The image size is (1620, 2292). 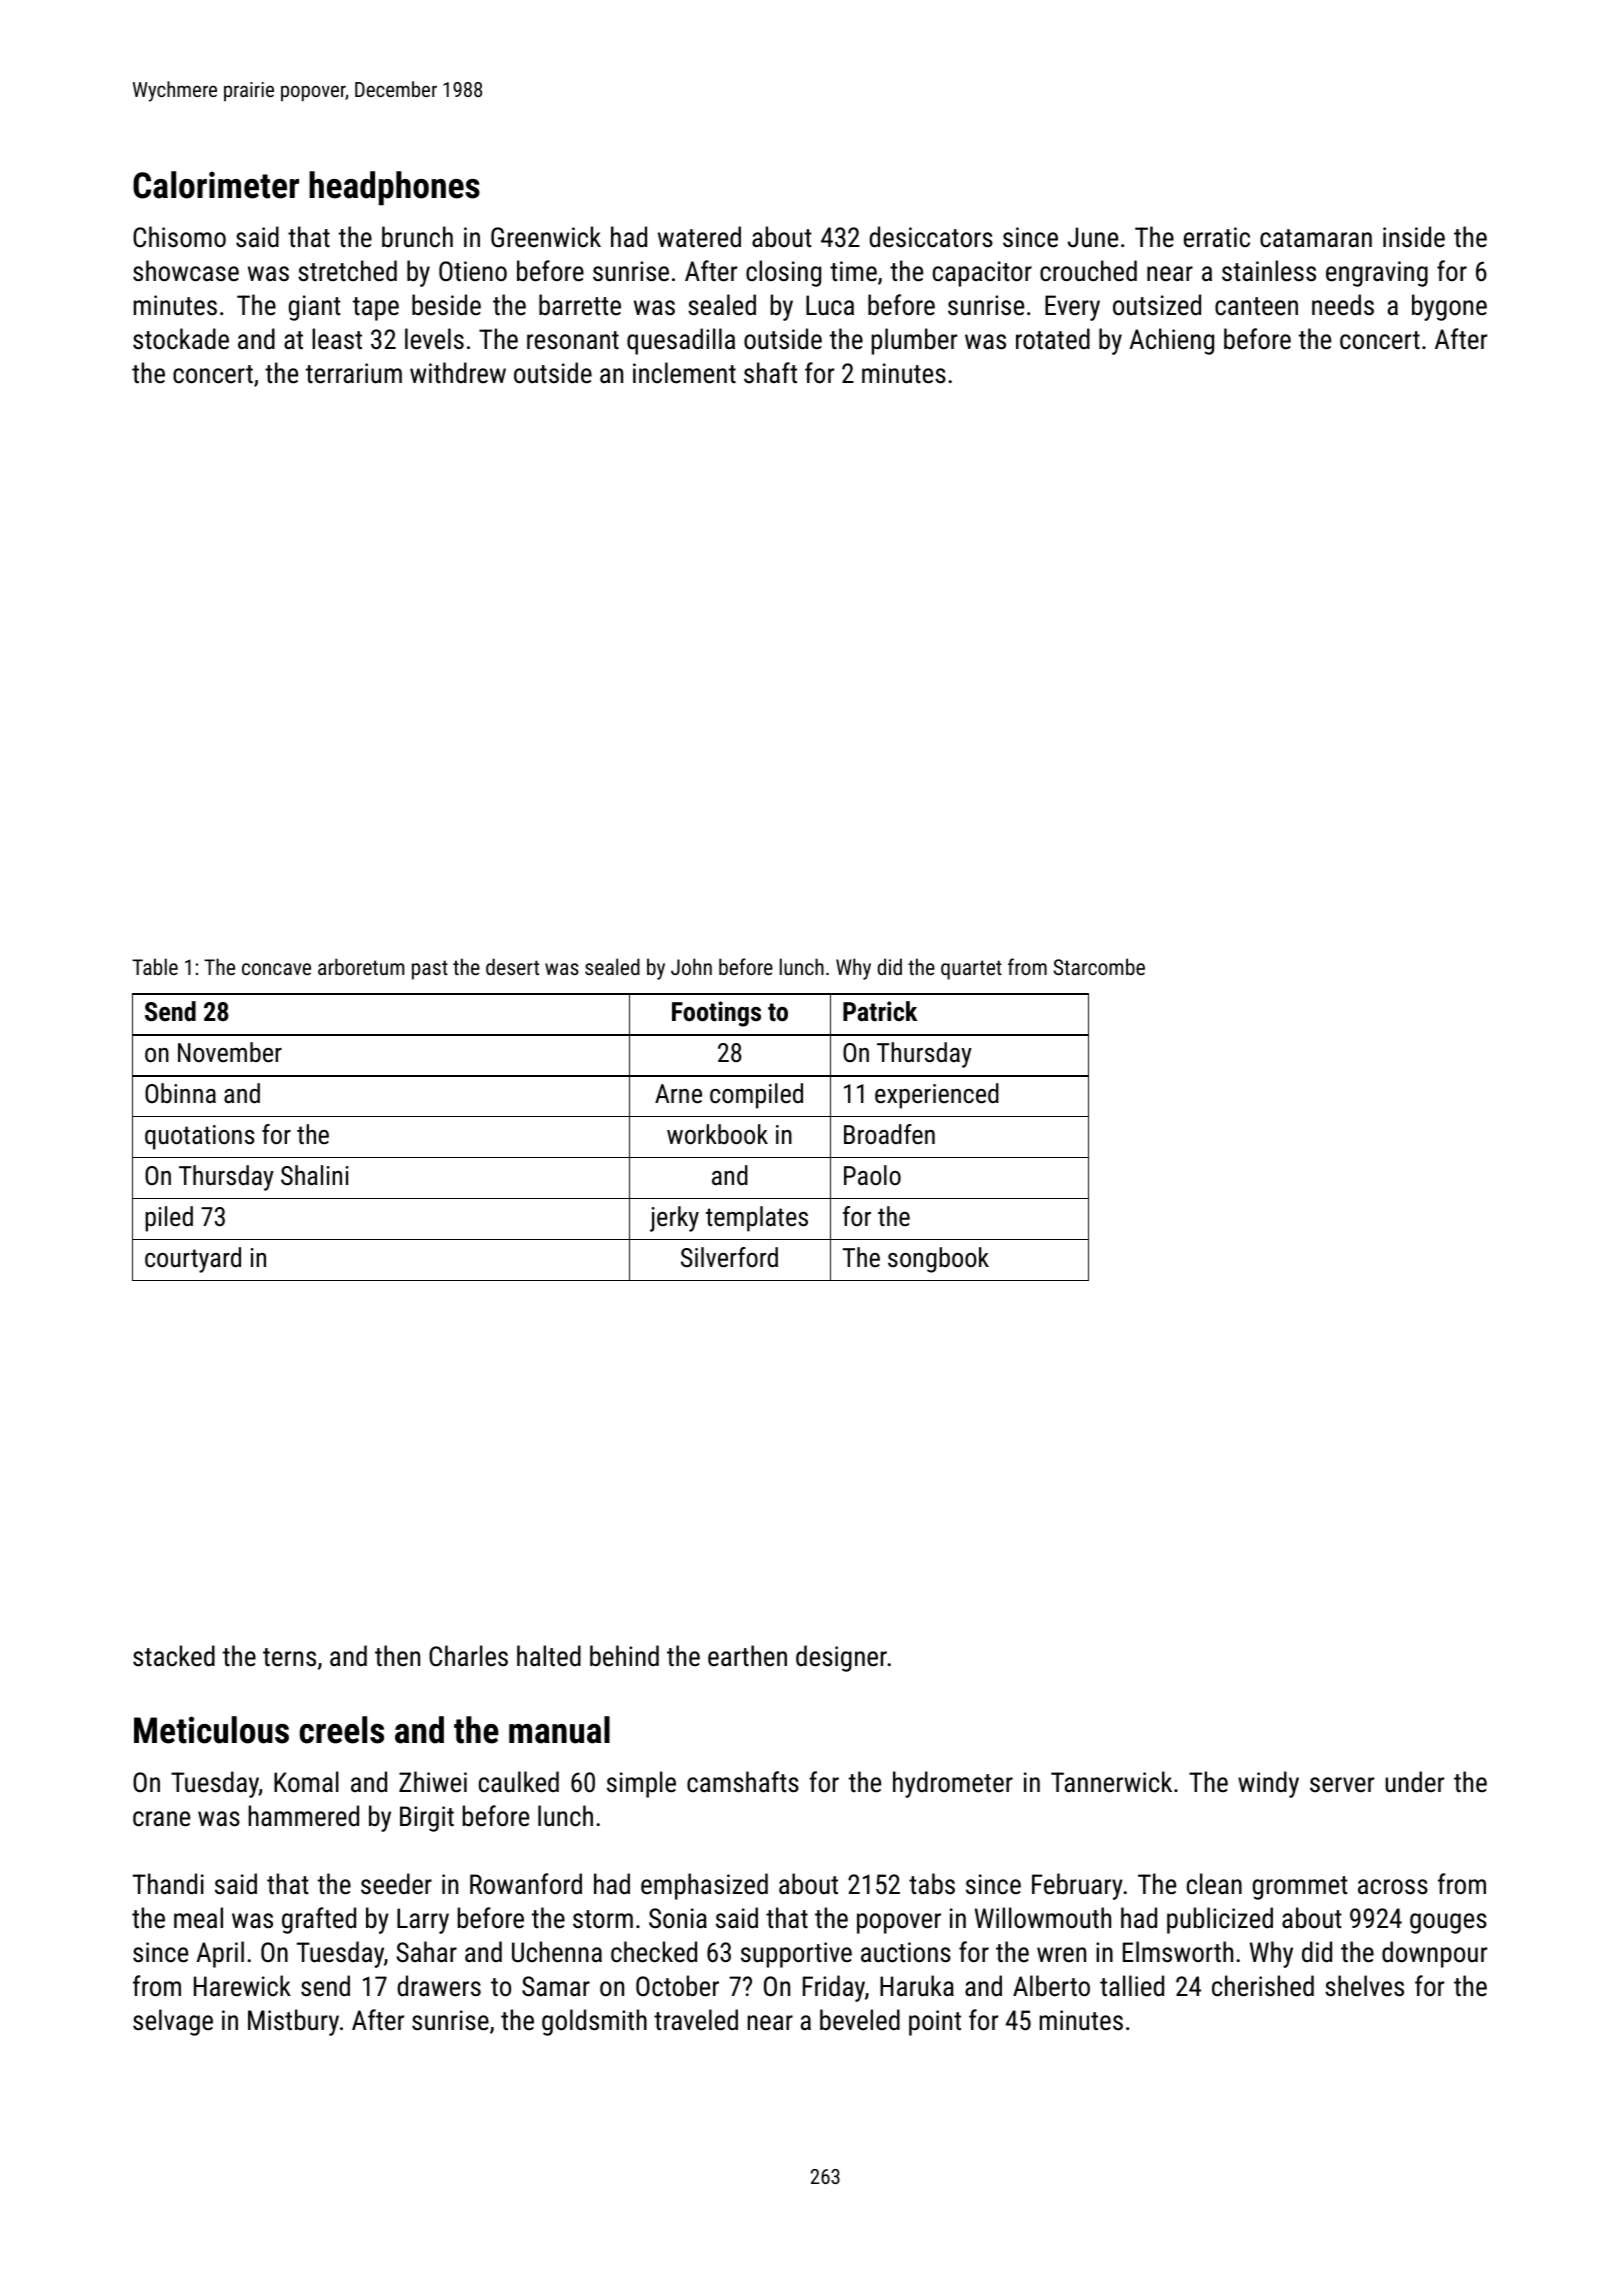 What do you see at coordinates (458, 373) in the screenshot?
I see `withdrew` at bounding box center [458, 373].
